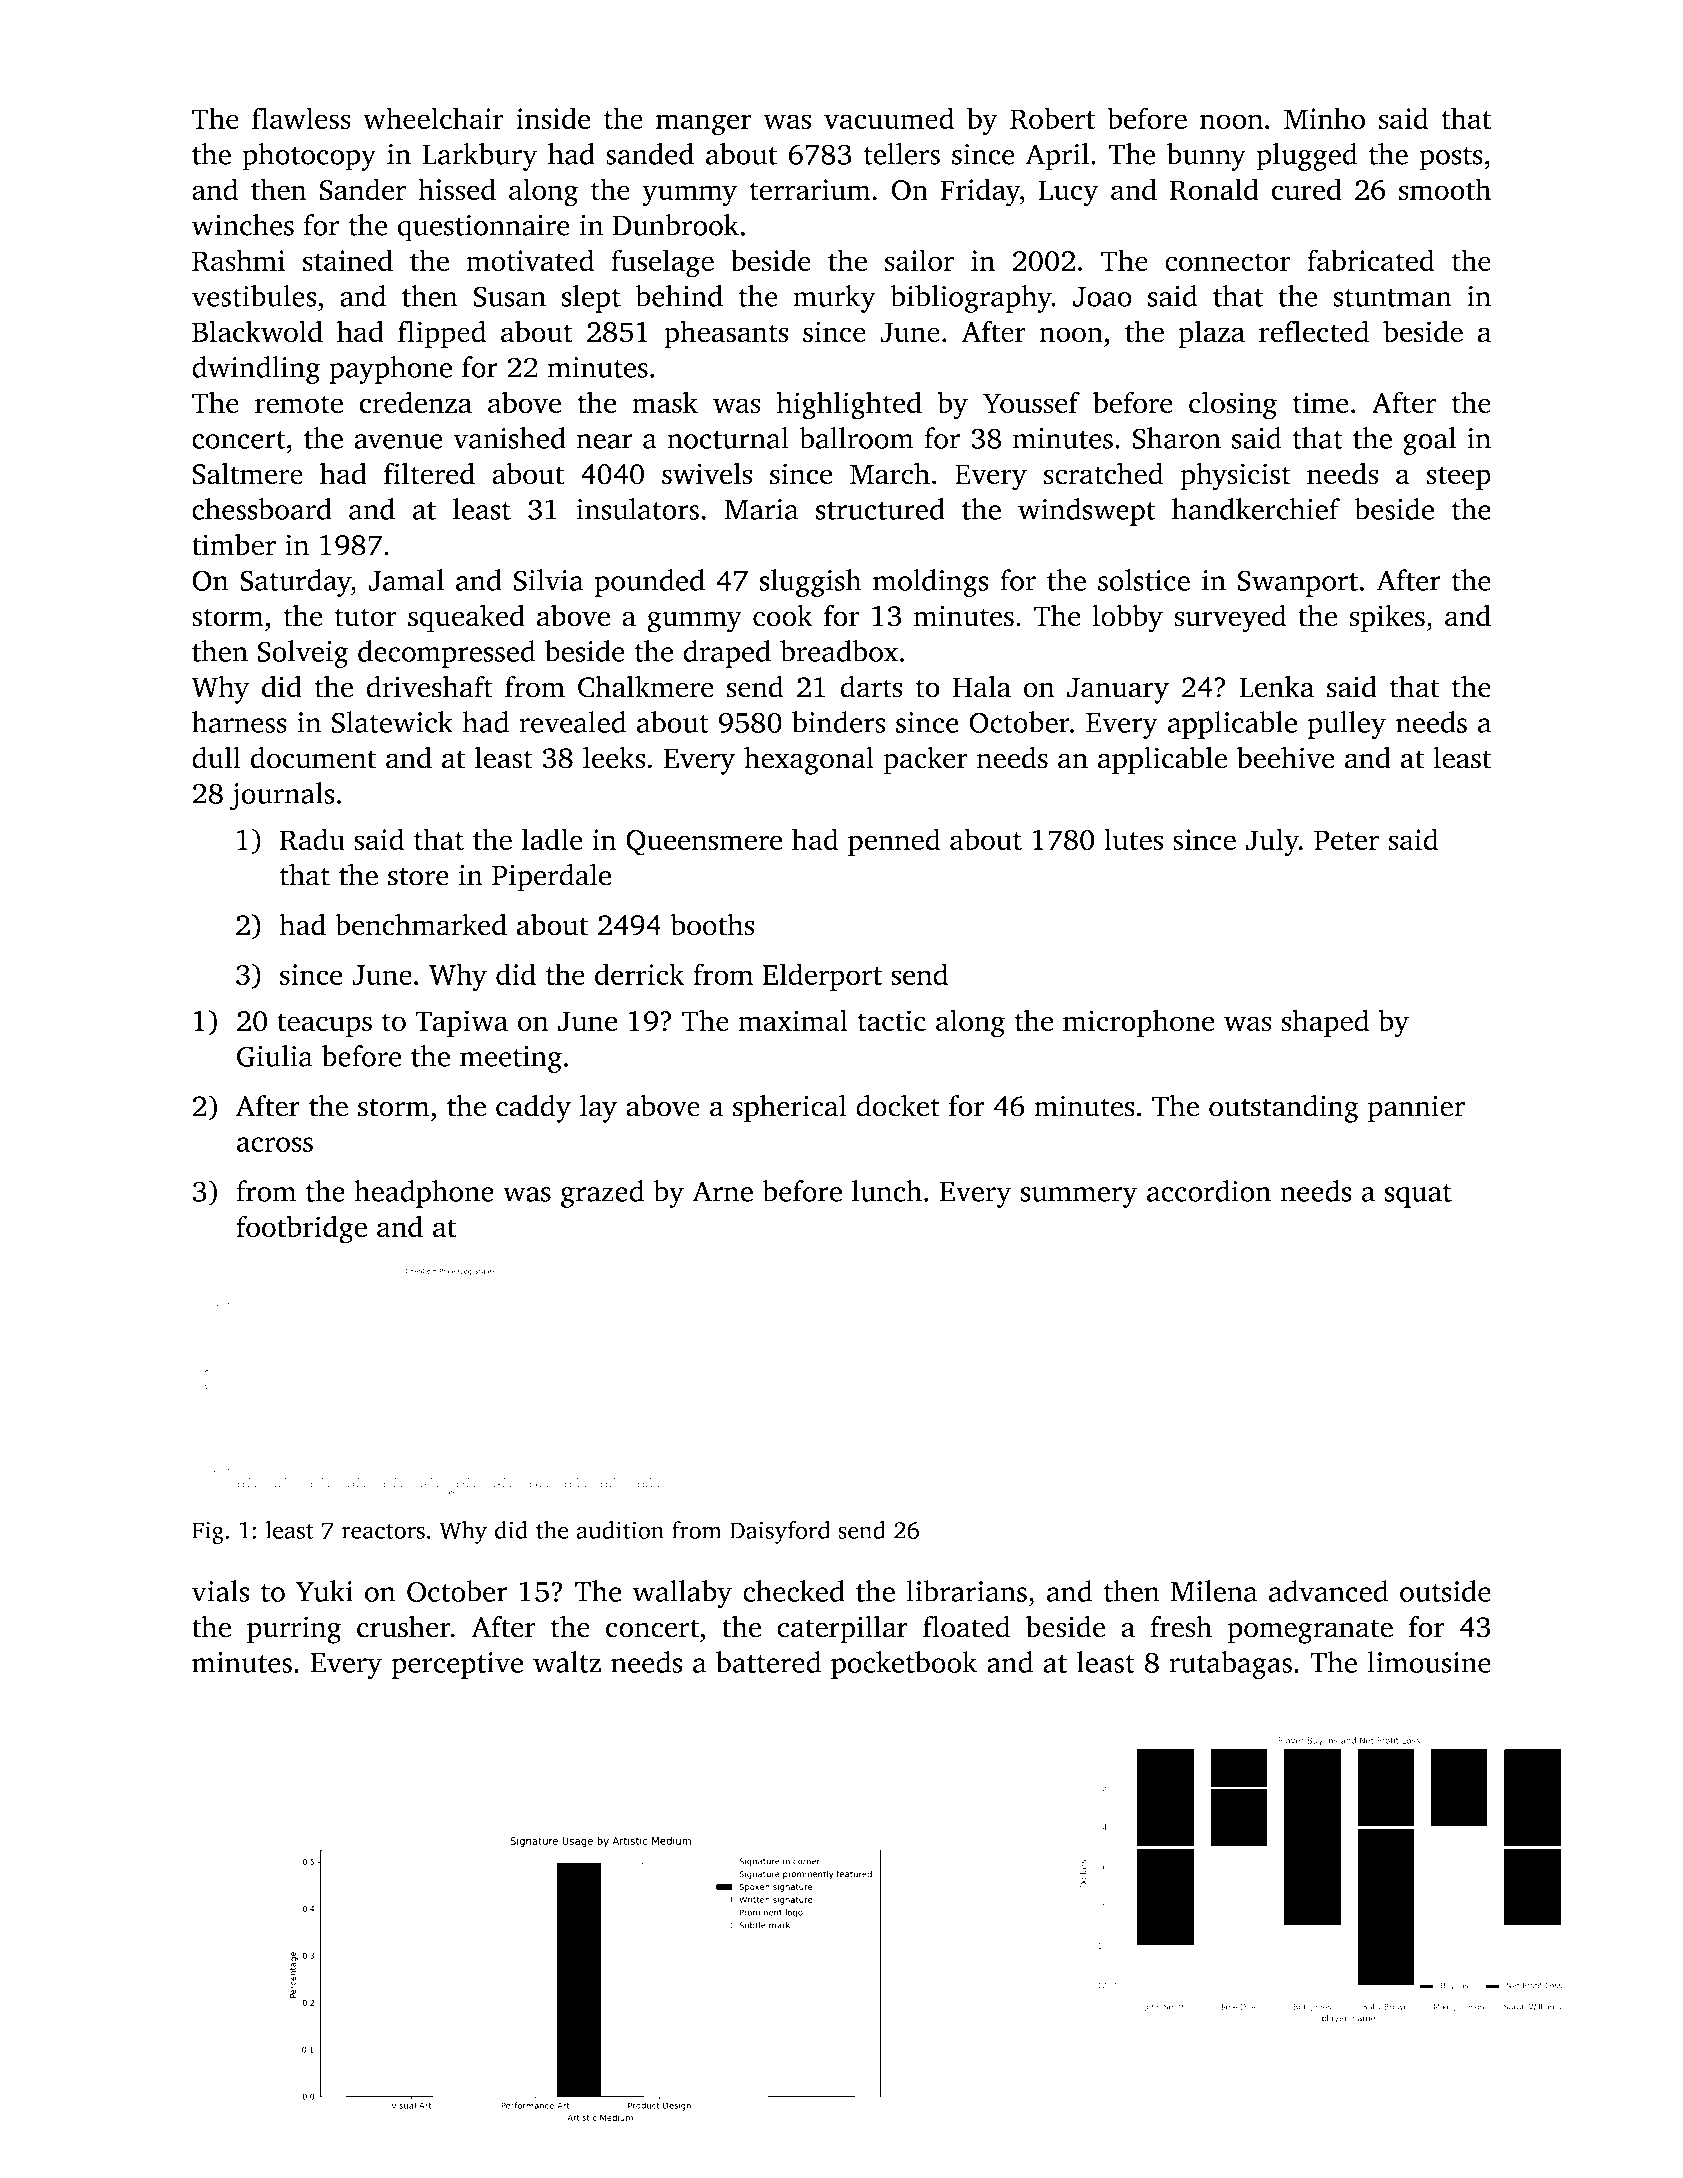 This document has height=2178, width=1683. What do you see at coordinates (712, 924) in the document?
I see `booths` at bounding box center [712, 924].
